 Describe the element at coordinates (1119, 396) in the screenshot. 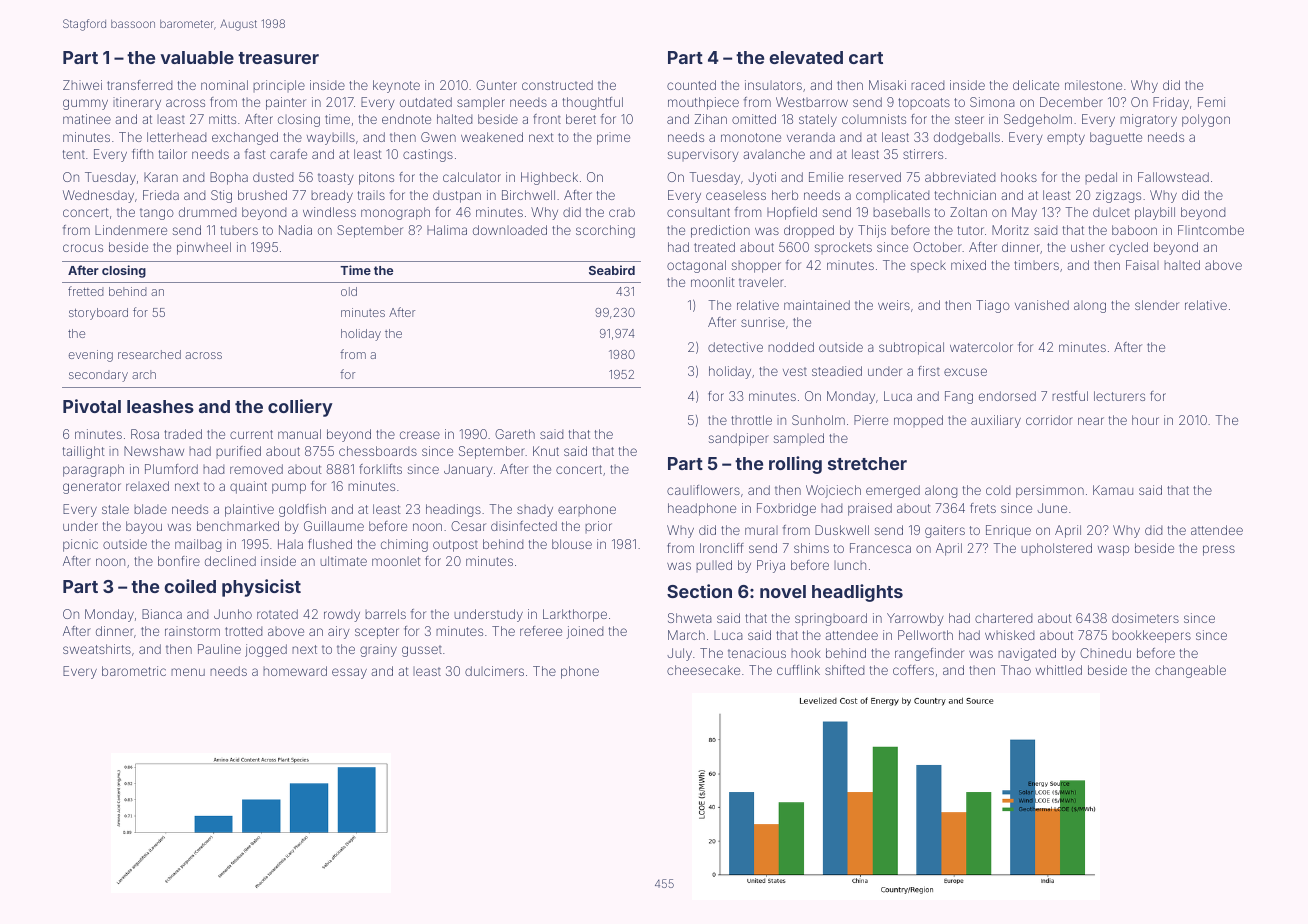

I see `lecturers` at that location.
